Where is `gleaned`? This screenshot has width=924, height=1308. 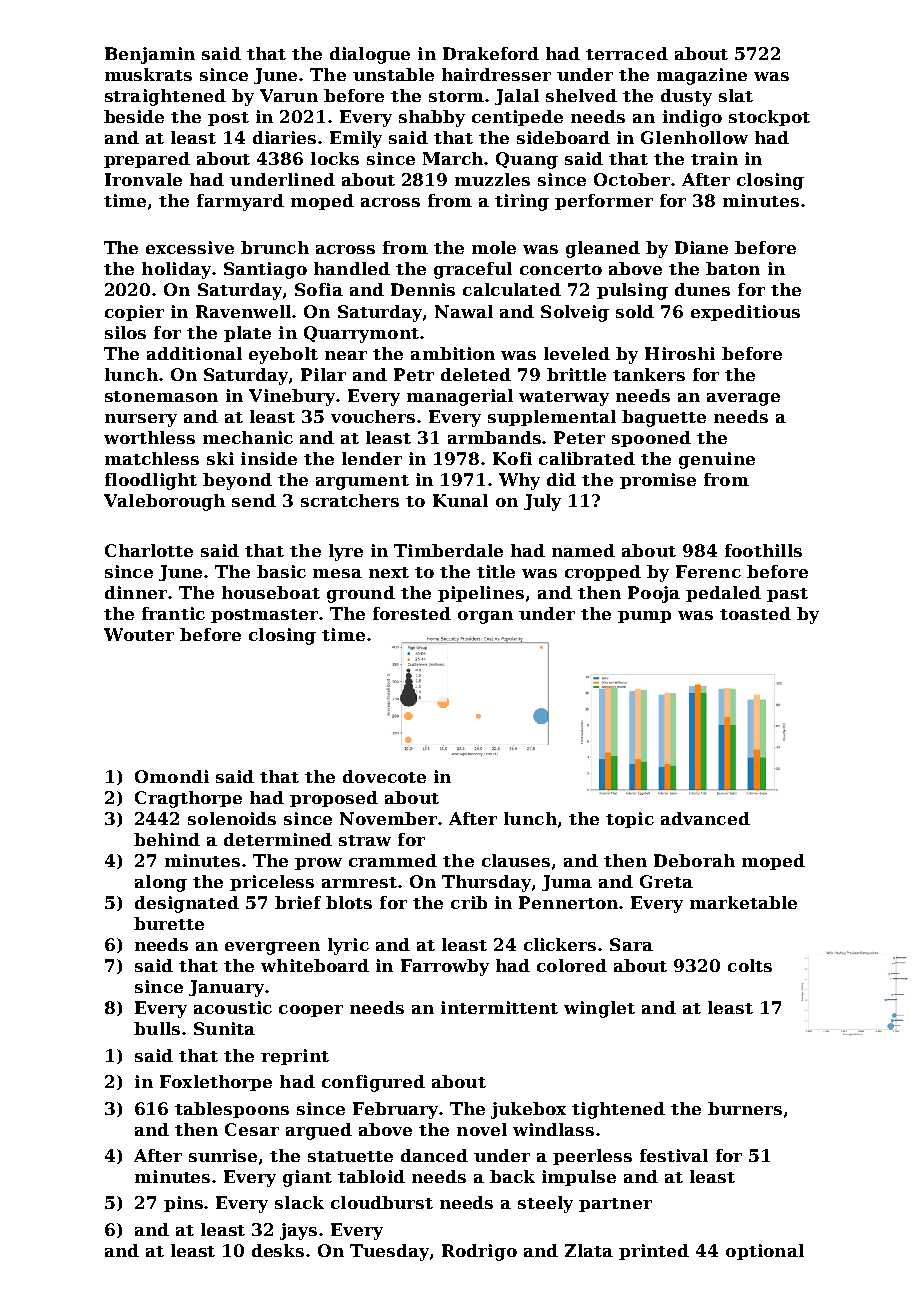 gleaned is located at coordinates (603, 249).
